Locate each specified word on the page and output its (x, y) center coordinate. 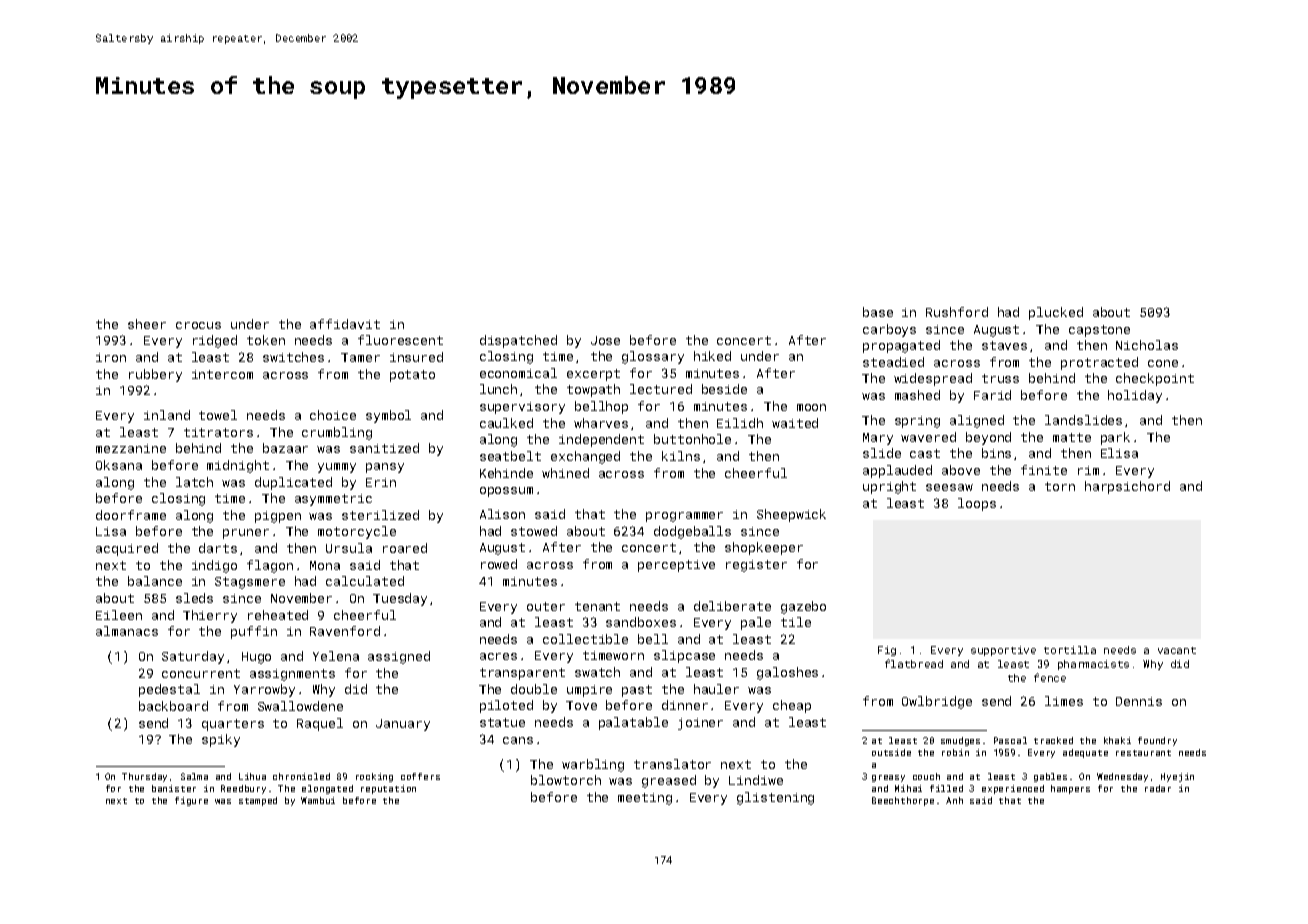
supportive (1003, 651)
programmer (684, 517)
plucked (1056, 313)
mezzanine (131, 448)
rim (1088, 470)
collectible (585, 639)
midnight (238, 466)
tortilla (1070, 650)
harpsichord (1127, 487)
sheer (147, 324)
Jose (605, 340)
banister (174, 788)
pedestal (169, 690)
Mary (878, 439)
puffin (254, 632)
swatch (597, 672)
